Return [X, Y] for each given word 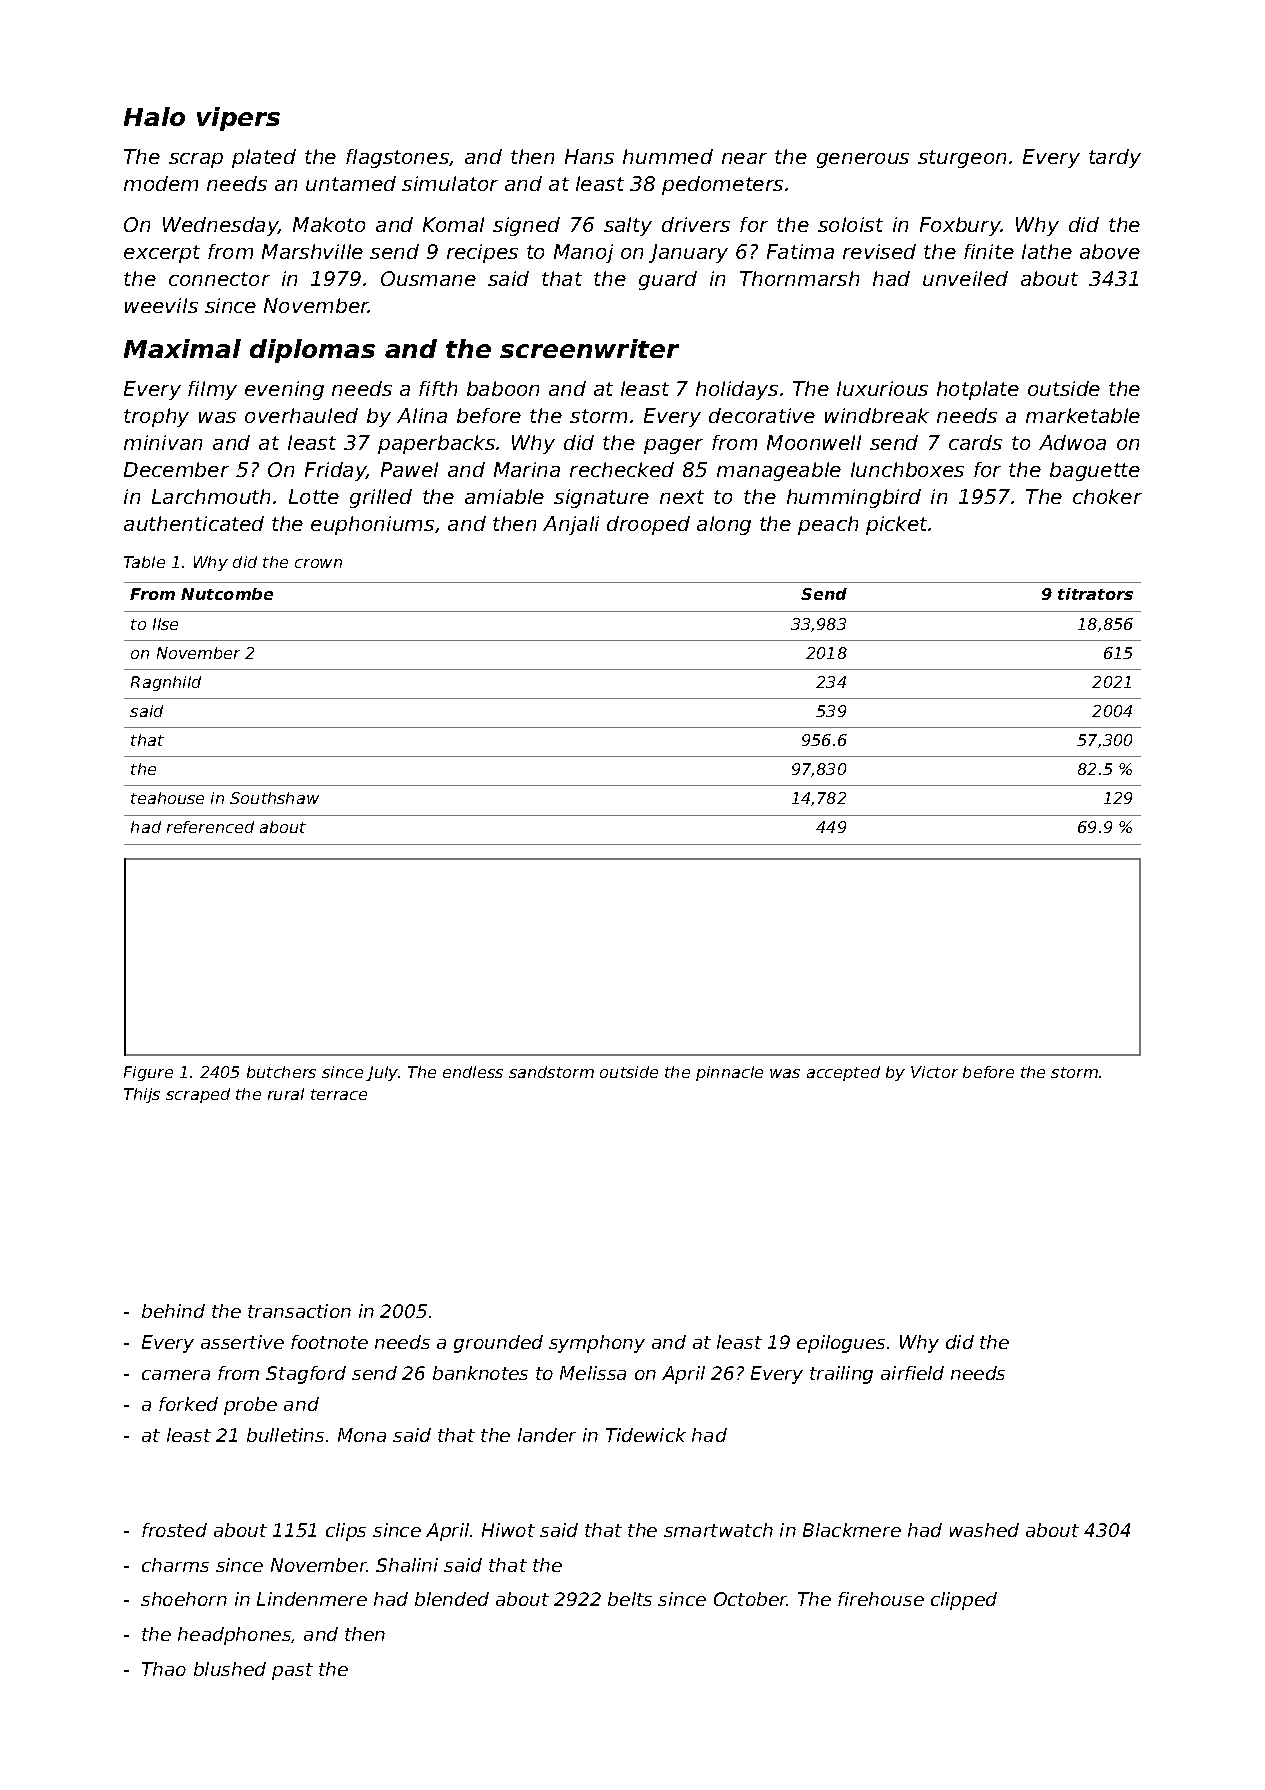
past [292, 1671]
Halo [154, 116]
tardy [1115, 158]
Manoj [583, 253]
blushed [230, 1669]
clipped [964, 1601]
